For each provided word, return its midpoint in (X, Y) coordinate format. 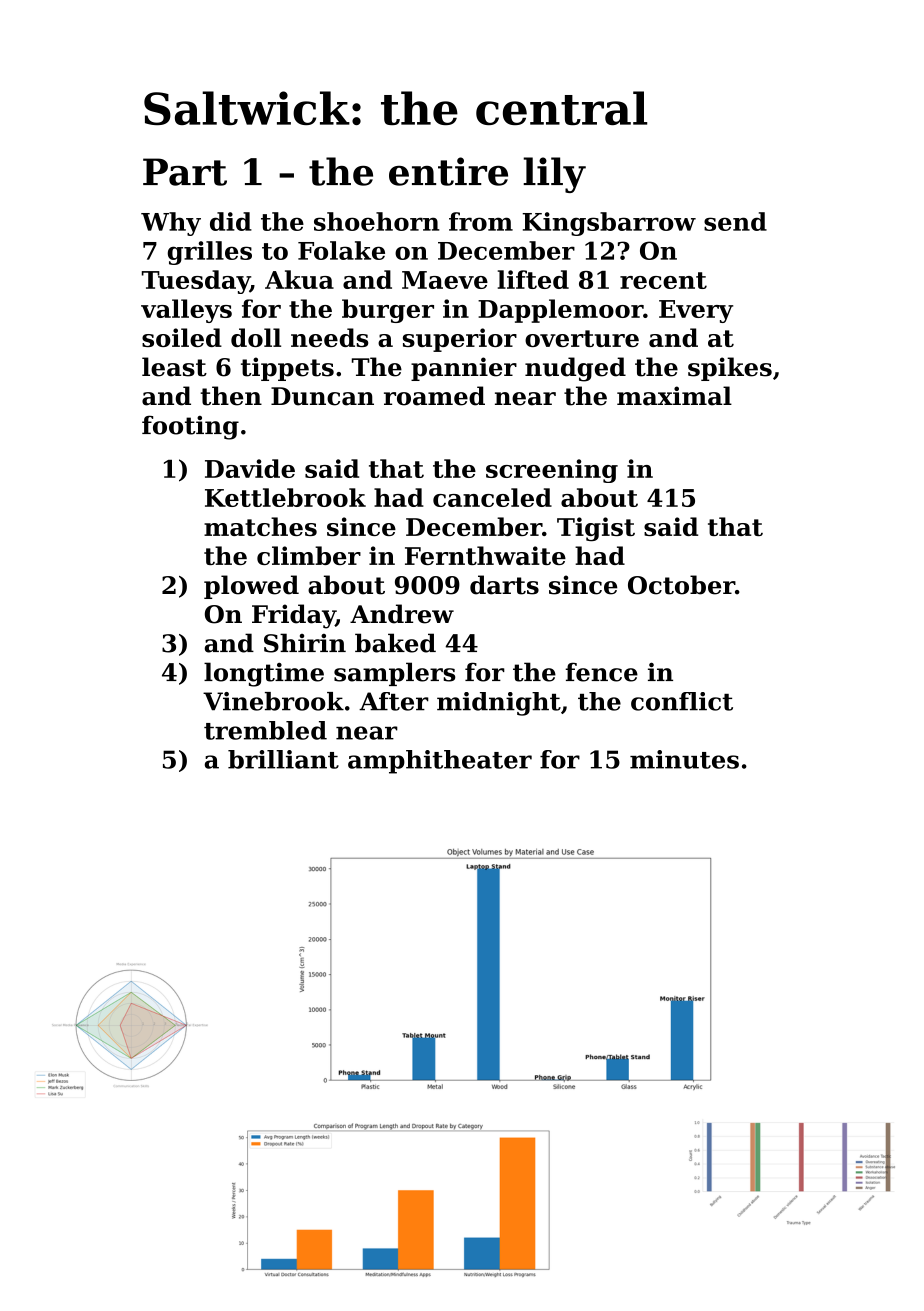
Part (185, 172)
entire (448, 171)
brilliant (283, 759)
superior (460, 340)
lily (554, 175)
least (174, 367)
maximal (674, 396)
